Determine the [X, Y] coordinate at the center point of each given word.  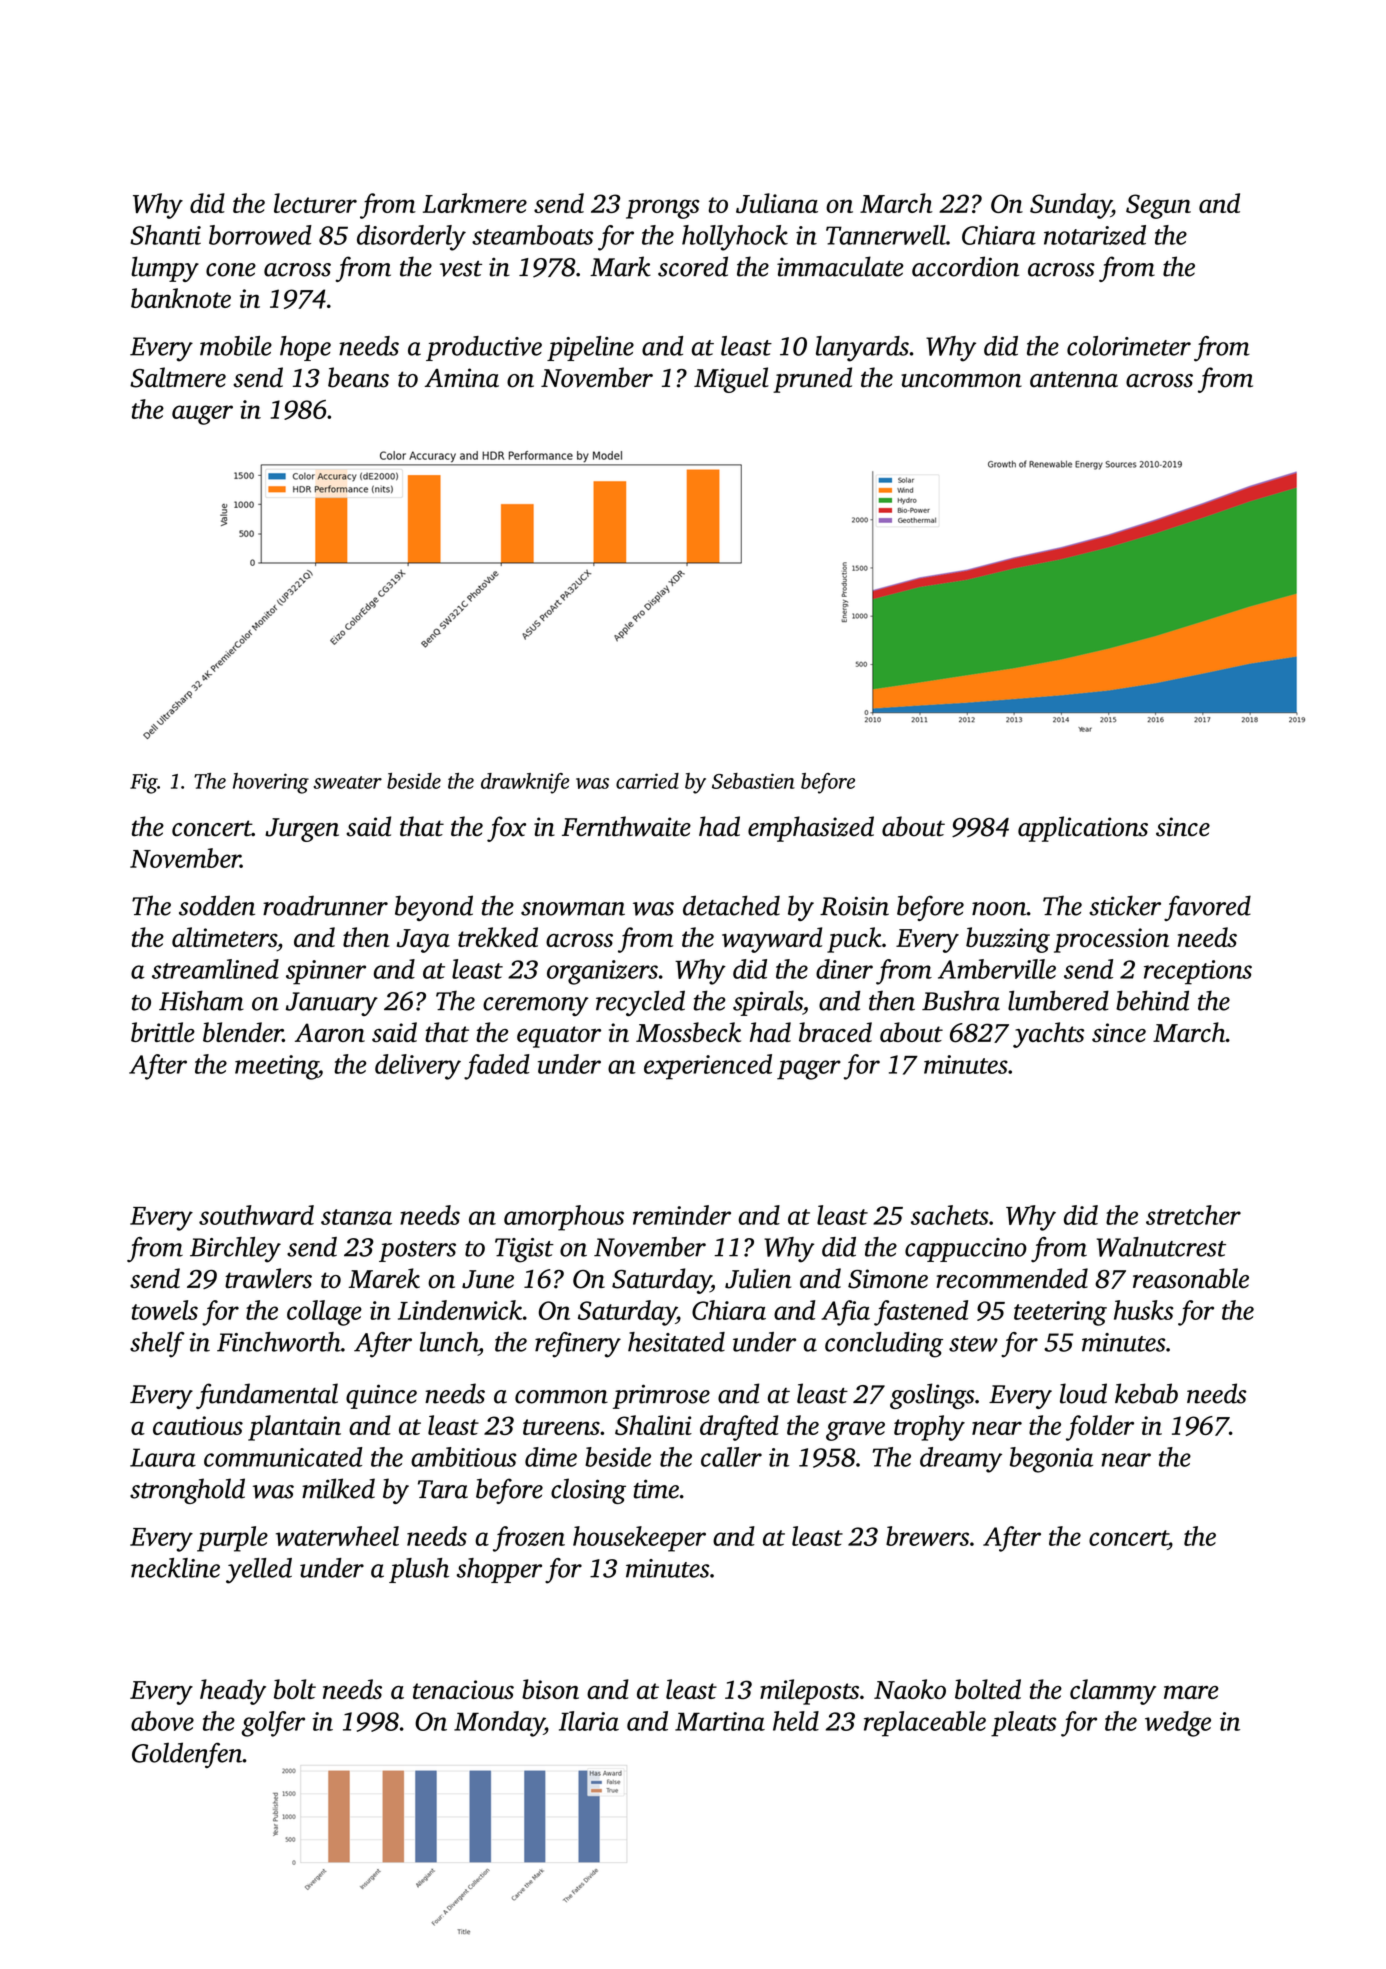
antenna [1074, 379]
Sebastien [753, 781]
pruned [812, 380]
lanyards [862, 349]
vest [461, 269]
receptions [1198, 972]
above [162, 1721]
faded [497, 1067]
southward [256, 1215]
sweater [347, 782]
